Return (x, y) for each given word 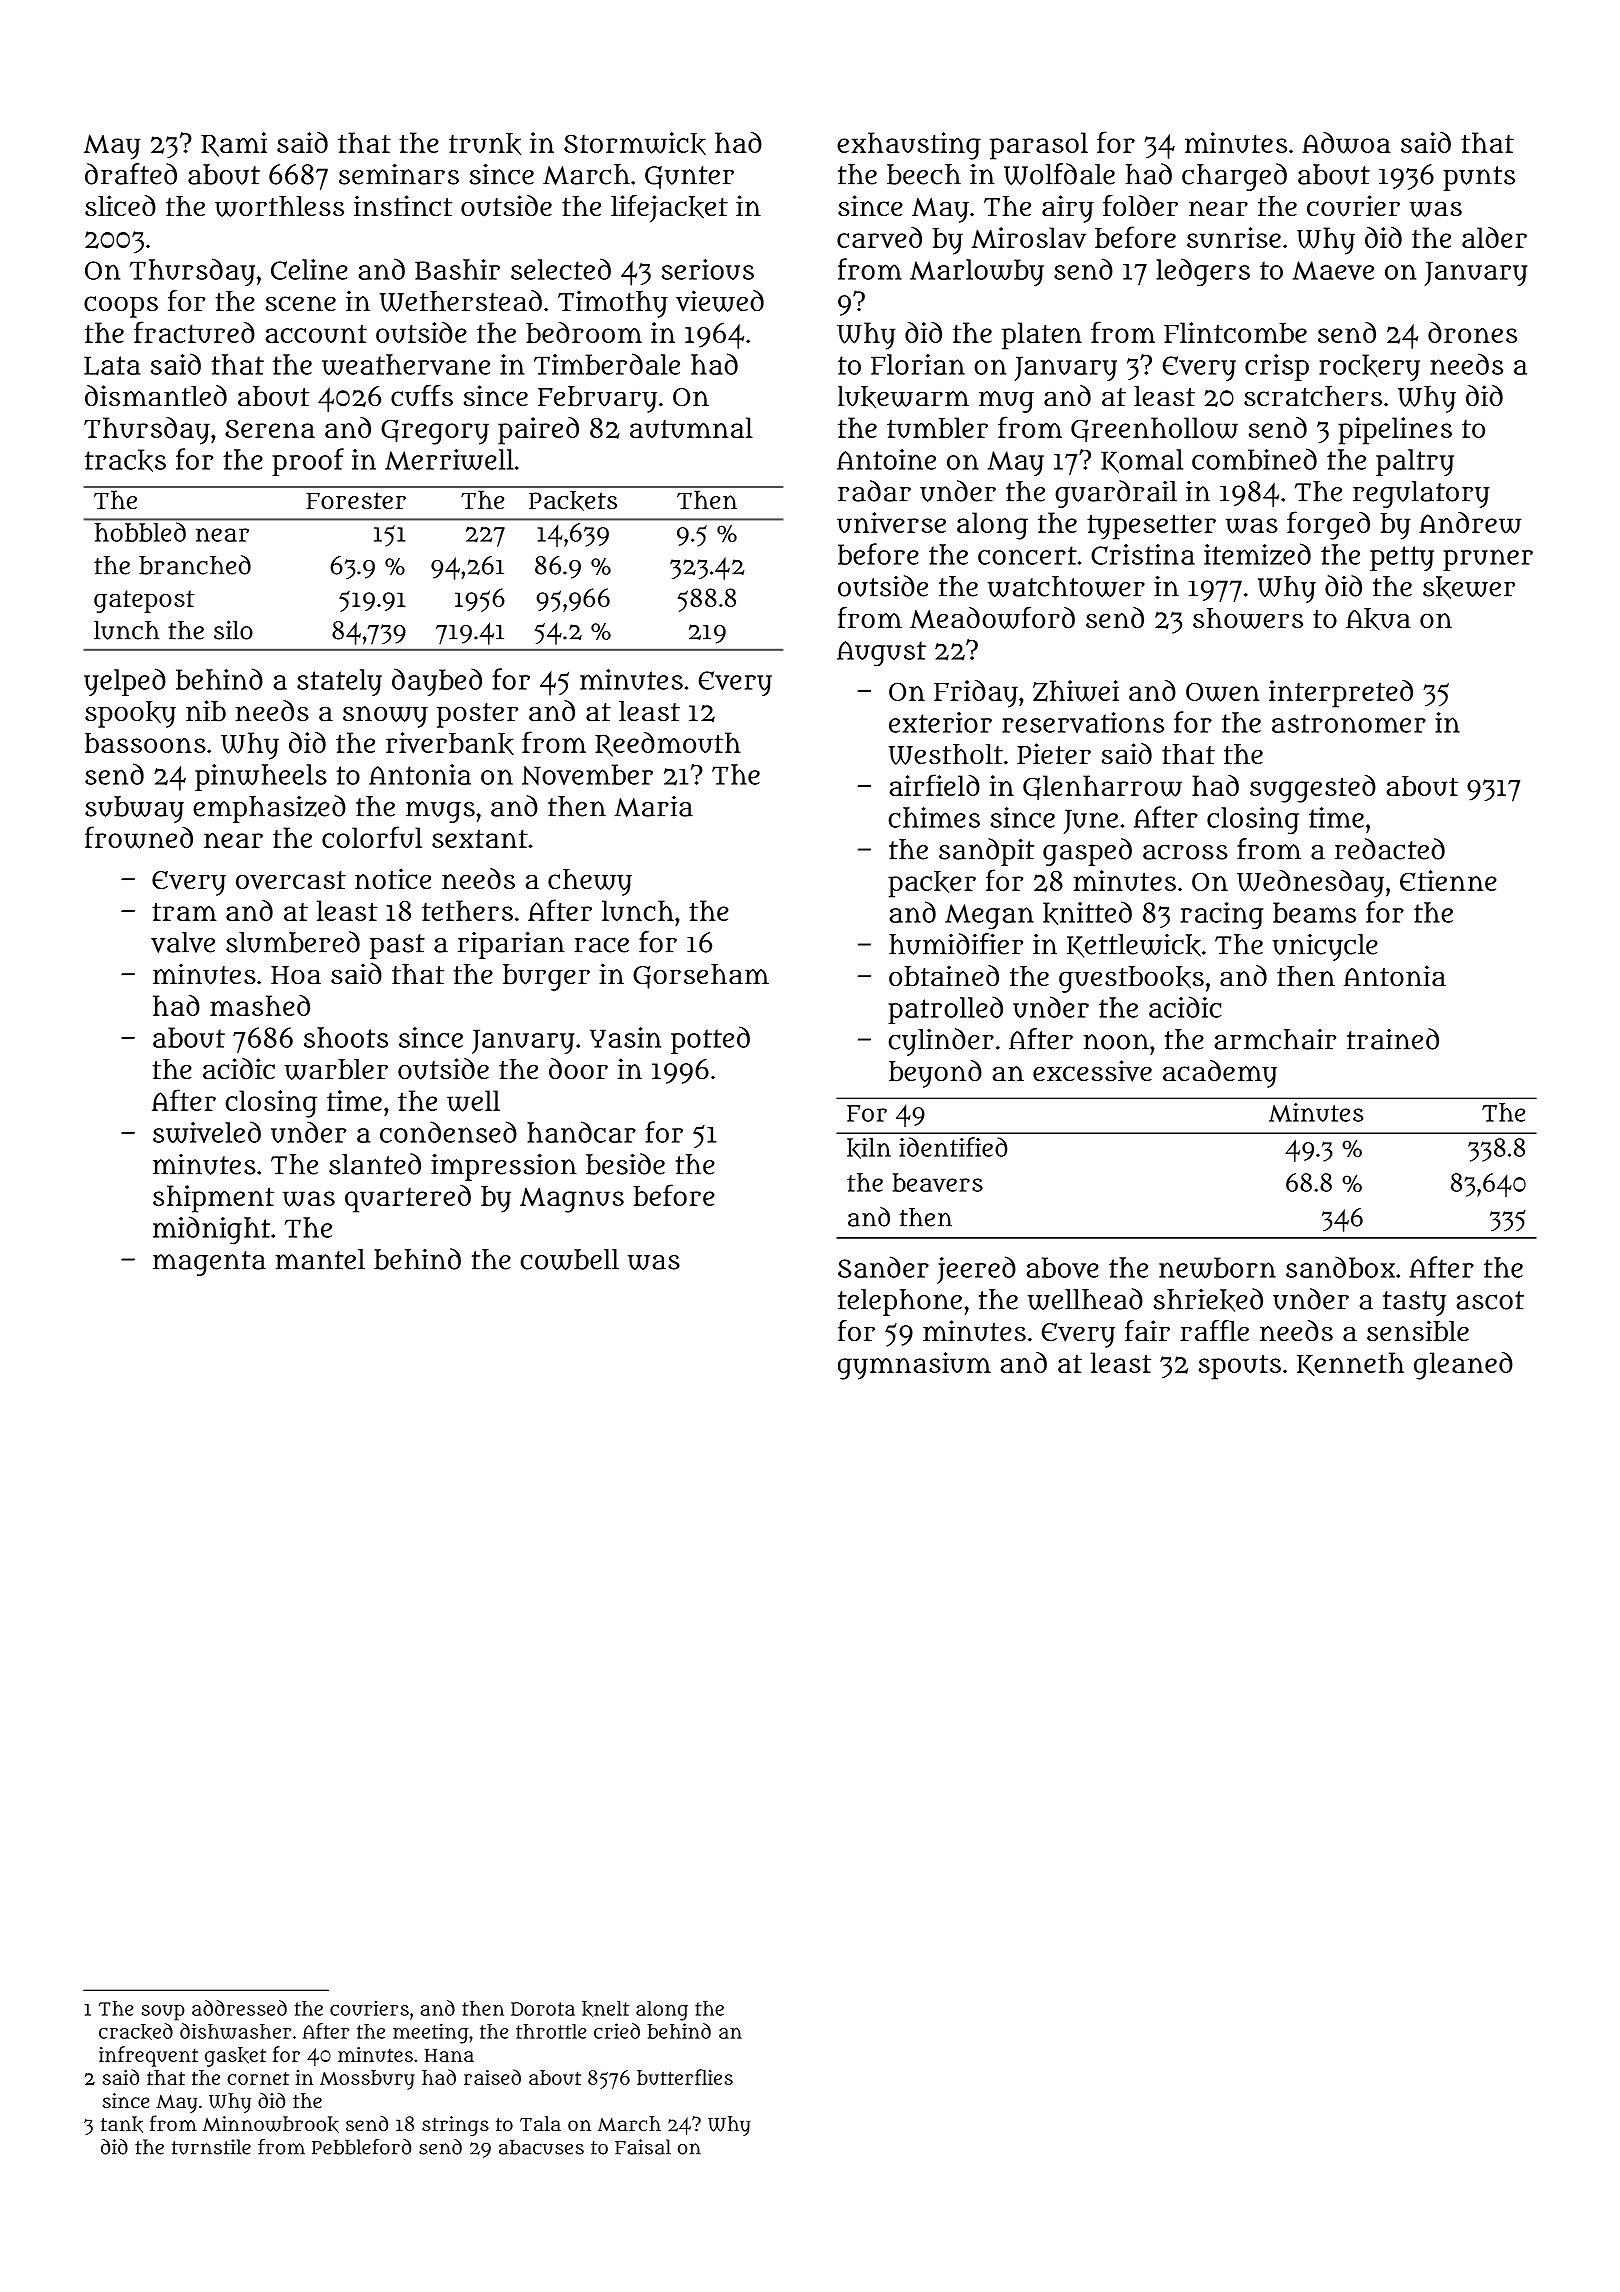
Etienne (1448, 880)
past (397, 946)
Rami (234, 144)
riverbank (450, 743)
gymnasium (914, 1366)
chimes (934, 817)
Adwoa (1346, 143)
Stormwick (635, 143)
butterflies (685, 2077)
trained (1393, 1039)
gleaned (1463, 1366)
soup (163, 2013)
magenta (209, 1263)
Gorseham (701, 976)
